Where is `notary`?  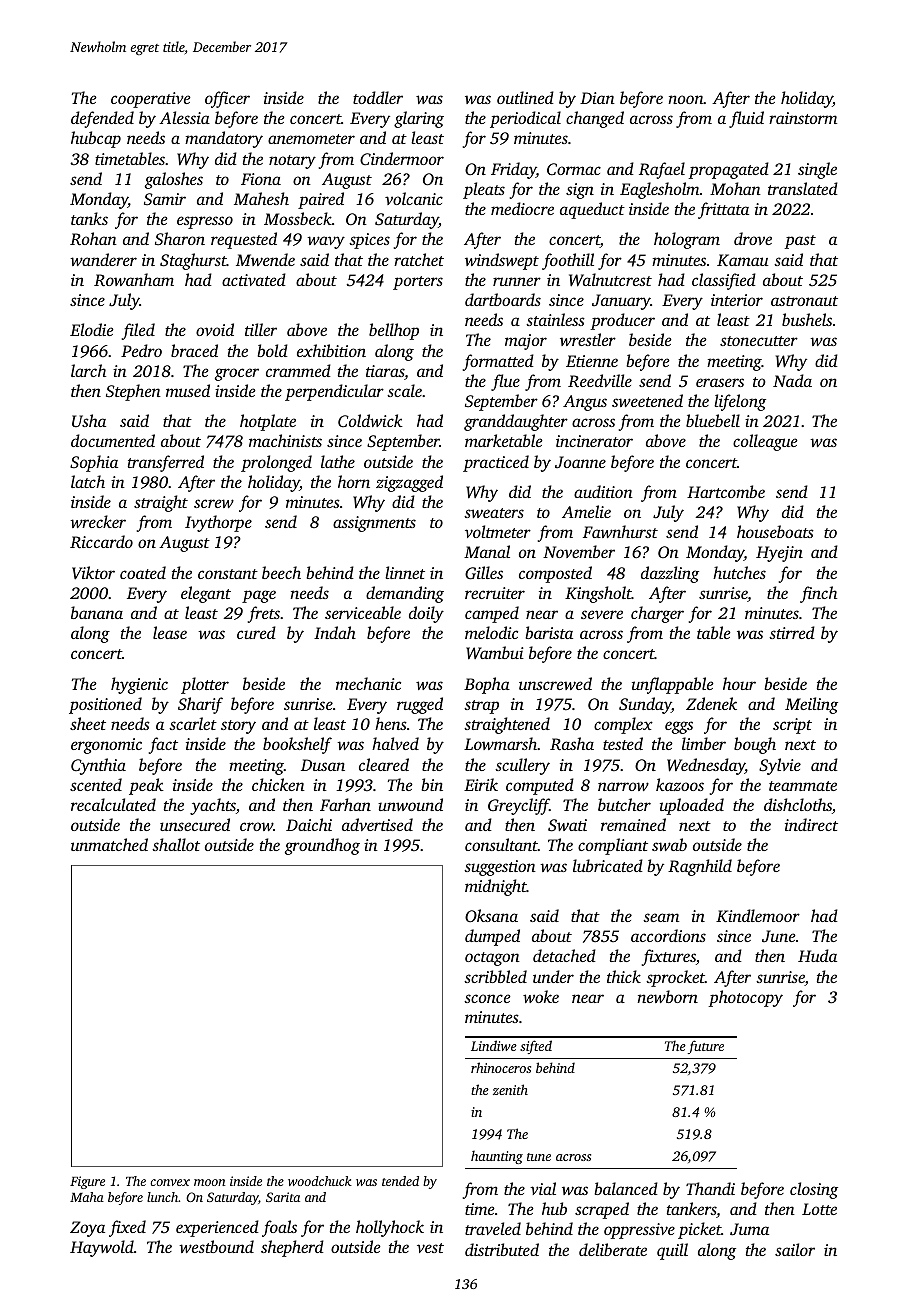 notary is located at coordinates (292, 162).
